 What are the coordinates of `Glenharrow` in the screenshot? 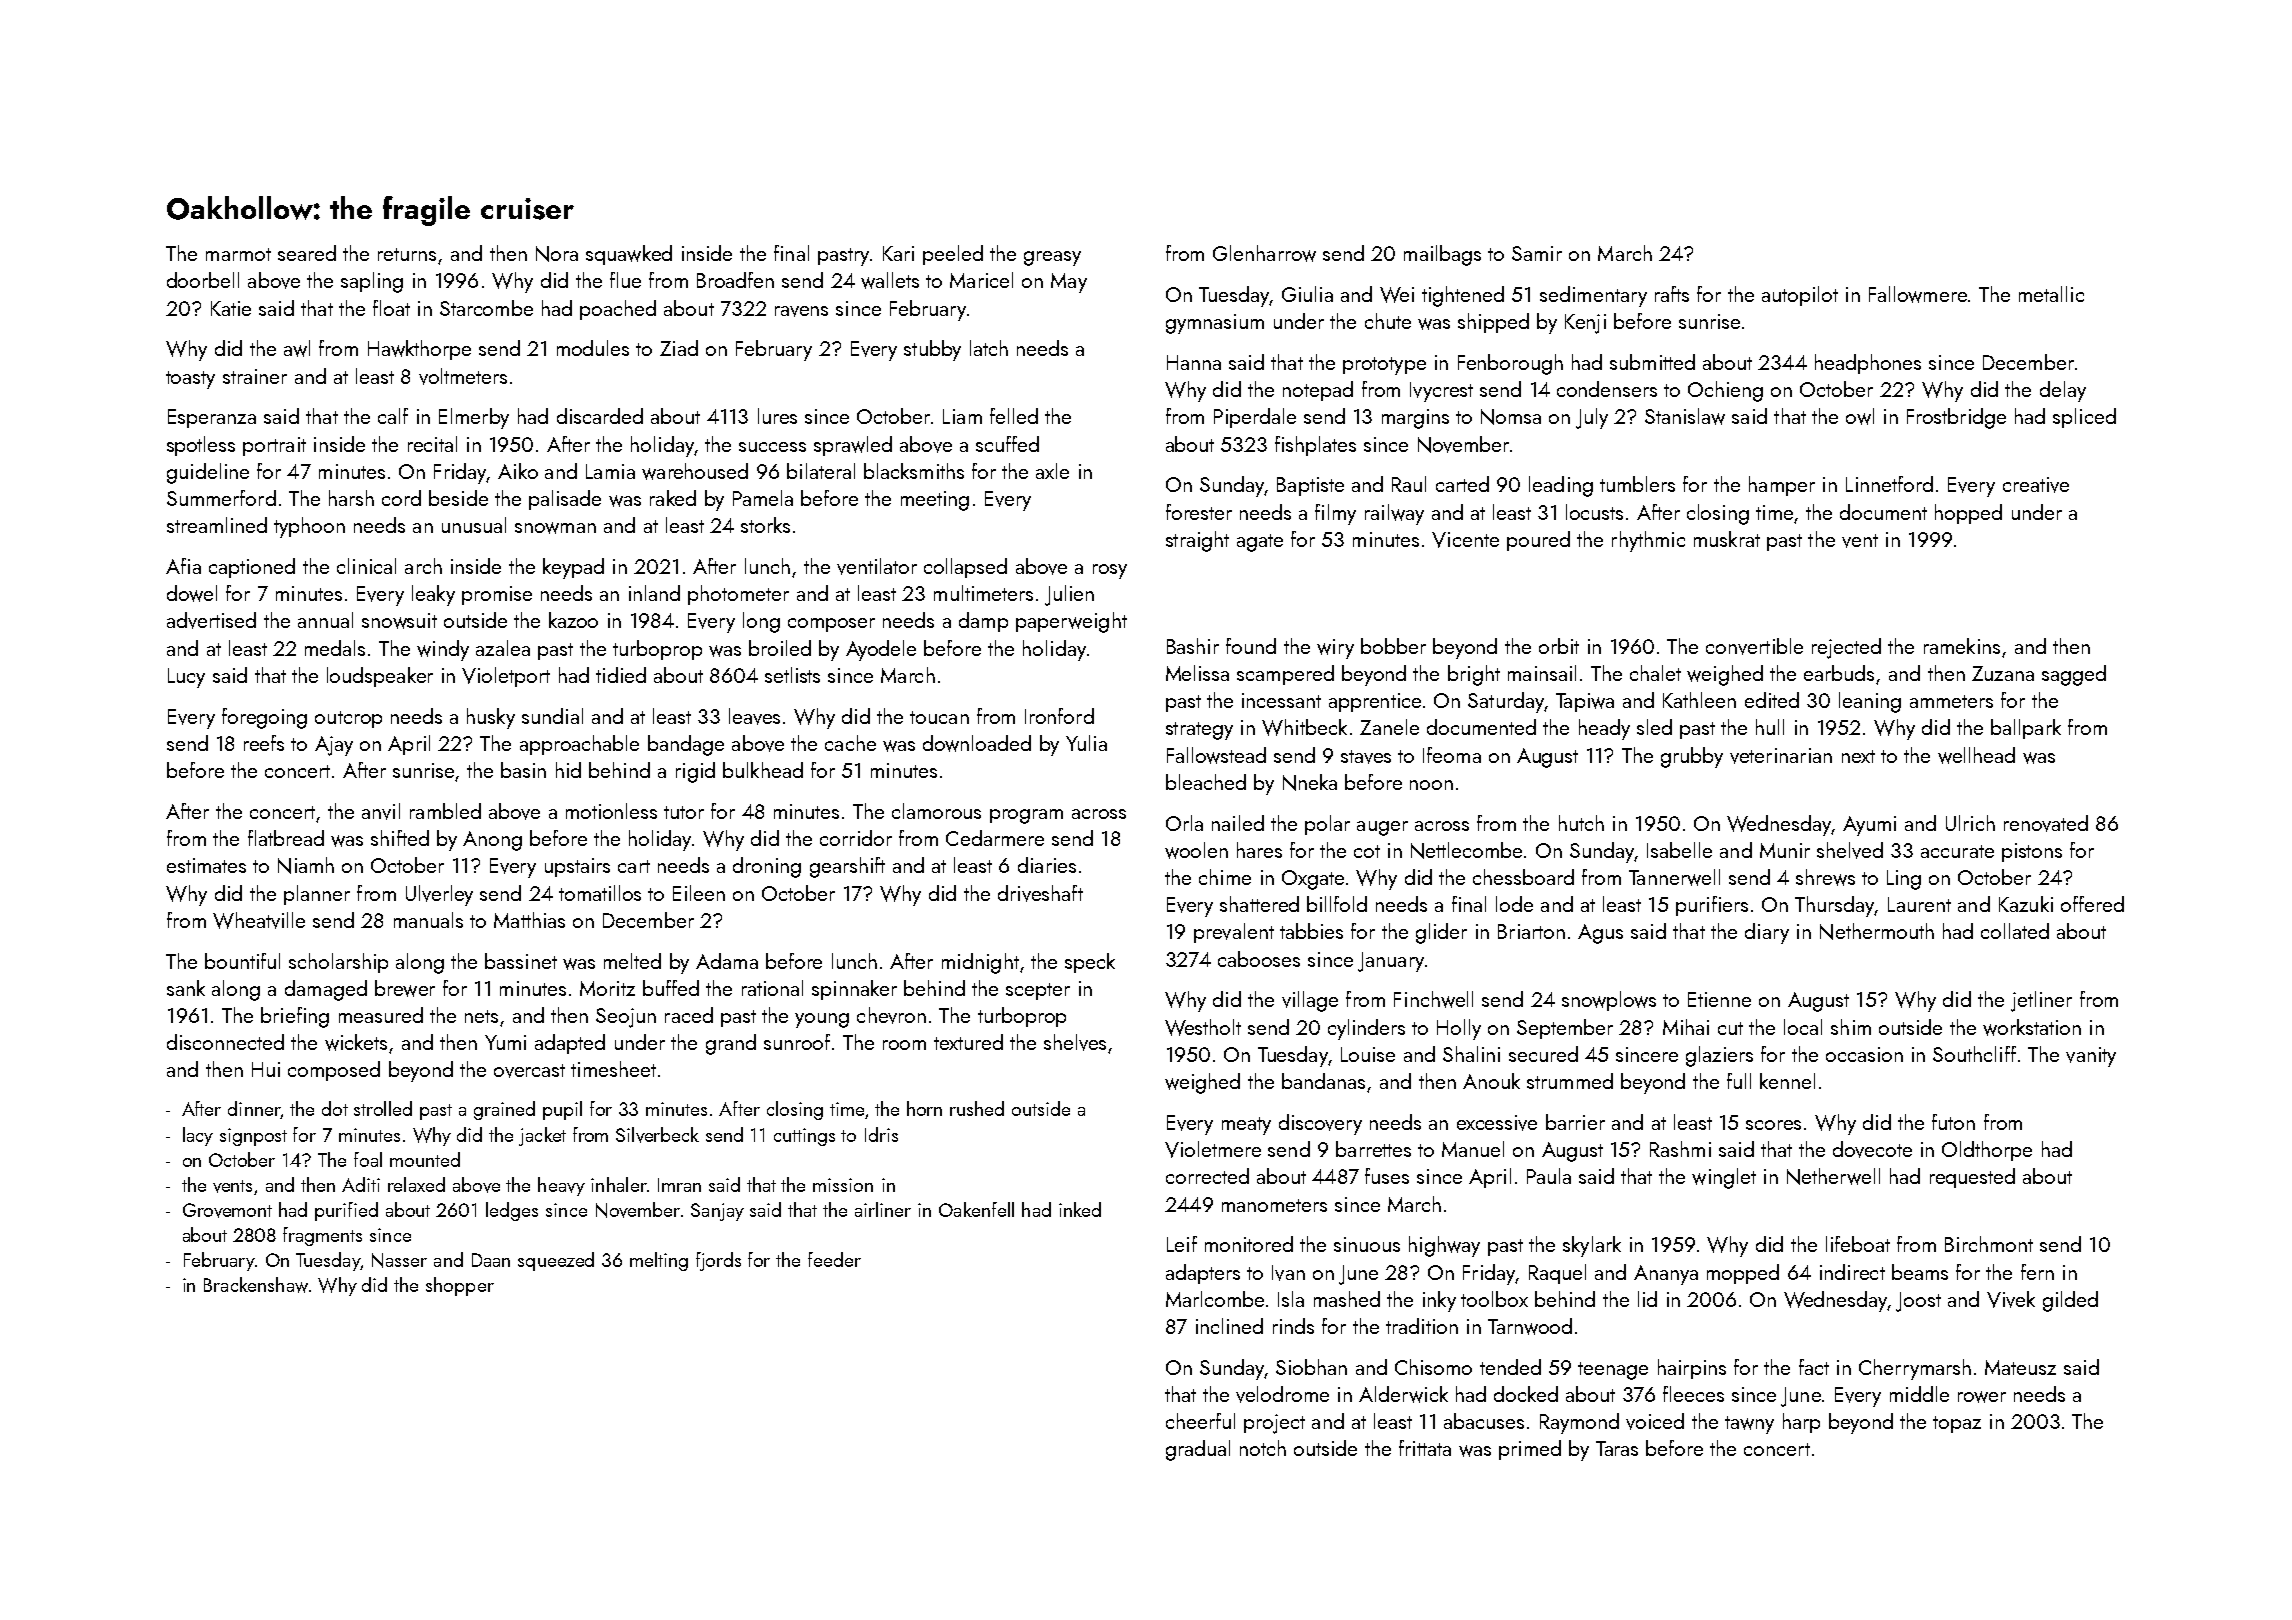 It's located at (1264, 253).
